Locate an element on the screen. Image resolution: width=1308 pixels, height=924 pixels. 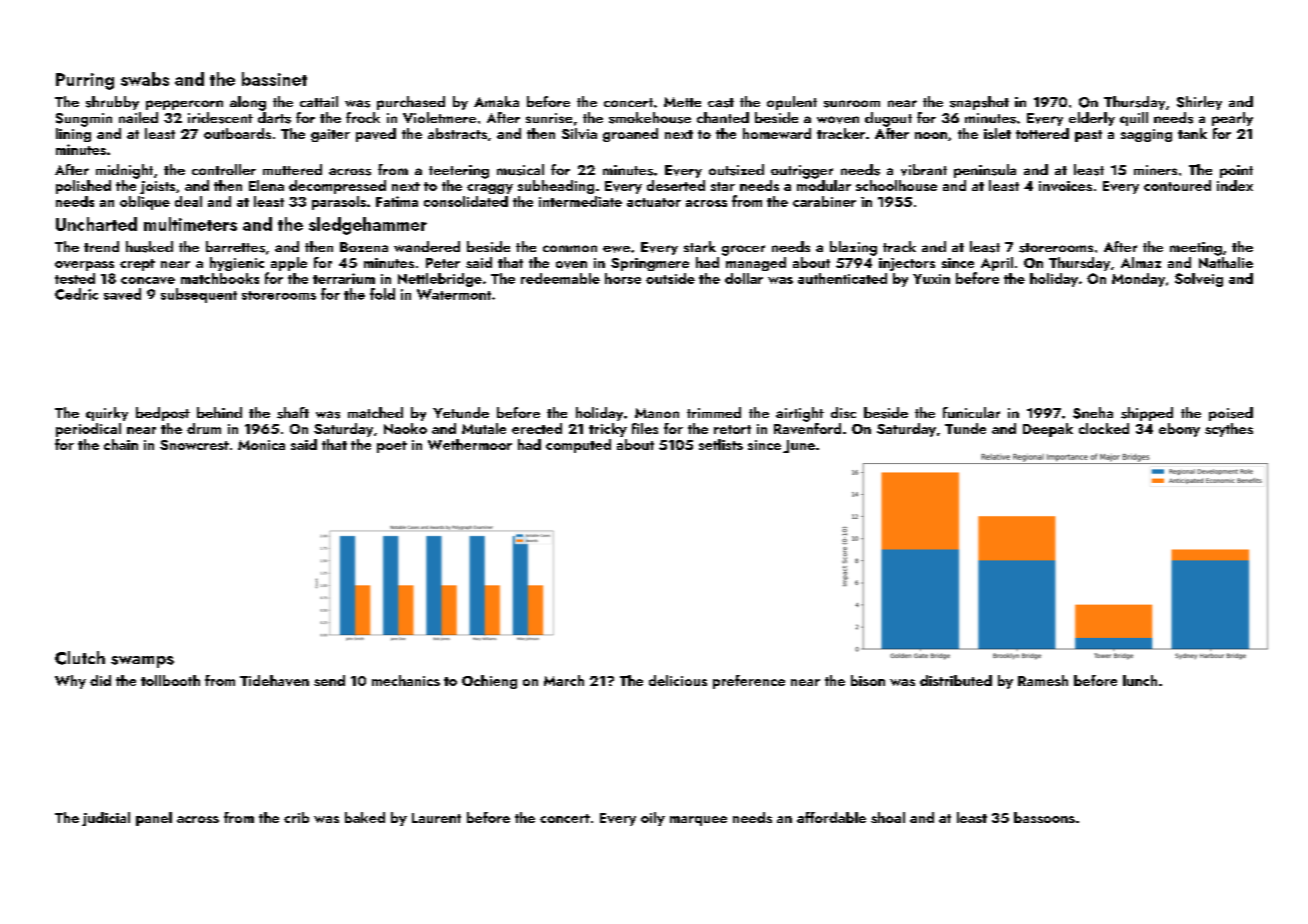
poet is located at coordinates (392, 447).
